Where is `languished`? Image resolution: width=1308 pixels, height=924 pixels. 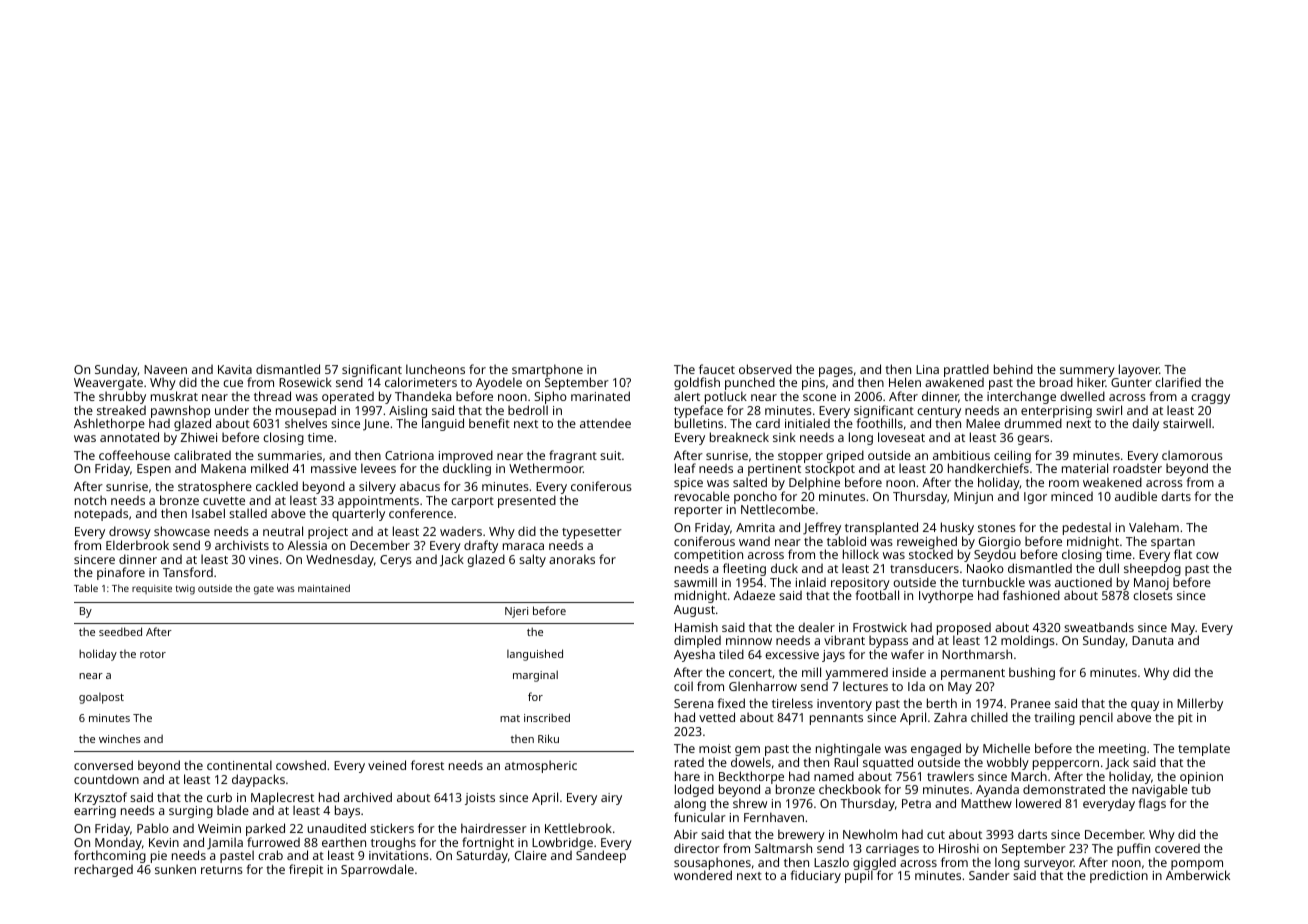
languished is located at coordinates (535, 655).
